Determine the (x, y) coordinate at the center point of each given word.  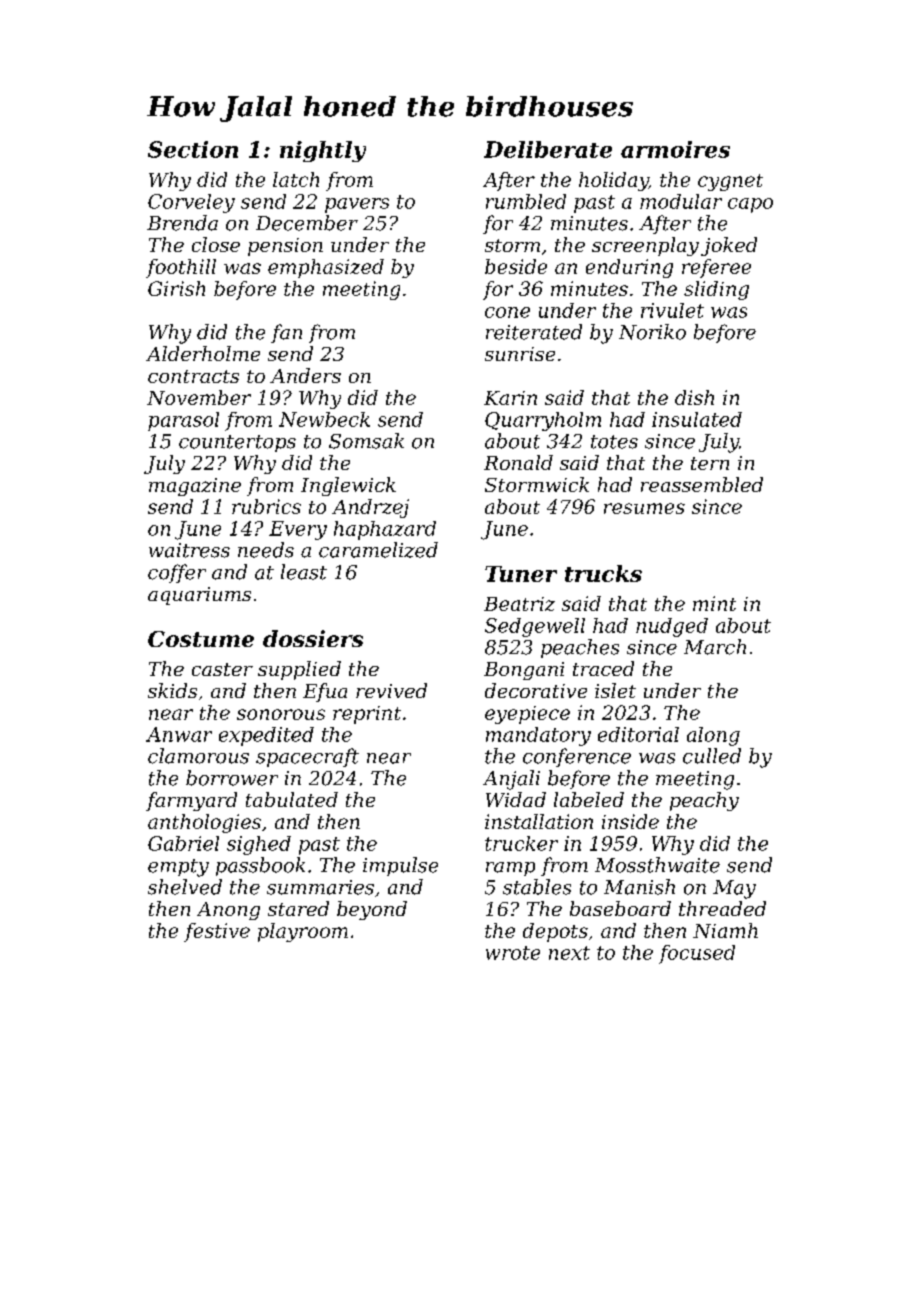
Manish (639, 887)
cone (507, 312)
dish (694, 397)
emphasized (326, 268)
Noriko (652, 332)
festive (217, 932)
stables (537, 887)
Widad (516, 799)
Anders (305, 375)
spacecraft (307, 757)
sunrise (520, 354)
